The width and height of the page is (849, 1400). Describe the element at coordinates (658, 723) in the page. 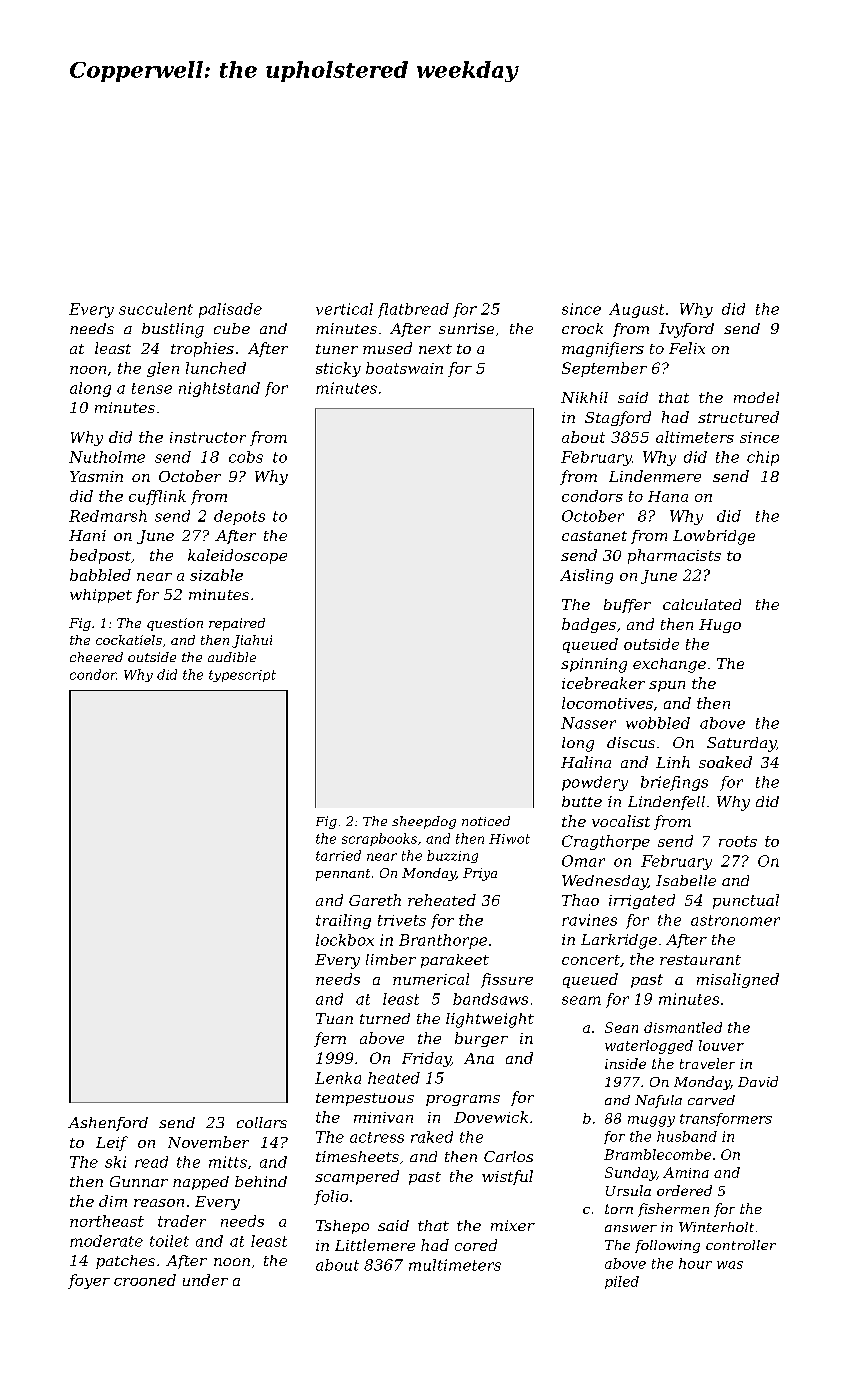

I see `wobbled` at that location.
